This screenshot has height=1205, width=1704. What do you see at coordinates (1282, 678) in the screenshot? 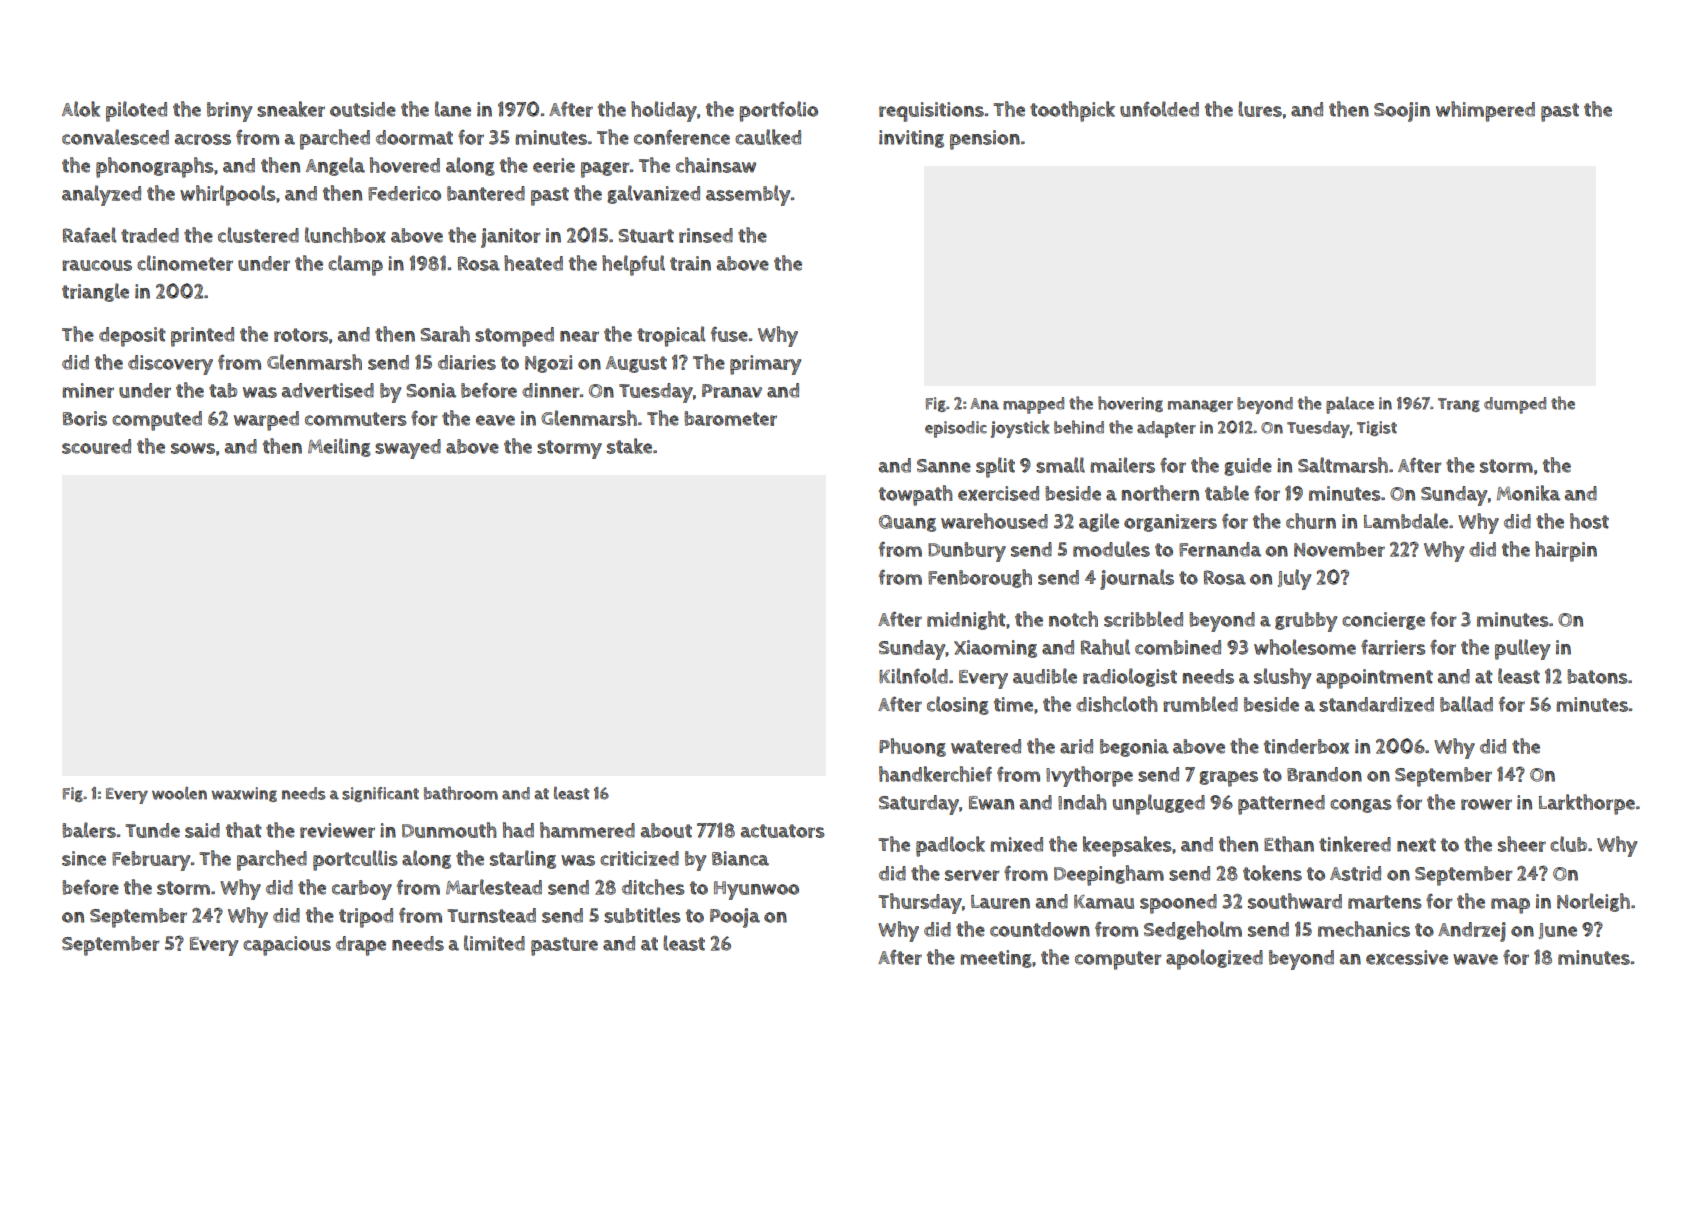
I see `slushy` at bounding box center [1282, 678].
